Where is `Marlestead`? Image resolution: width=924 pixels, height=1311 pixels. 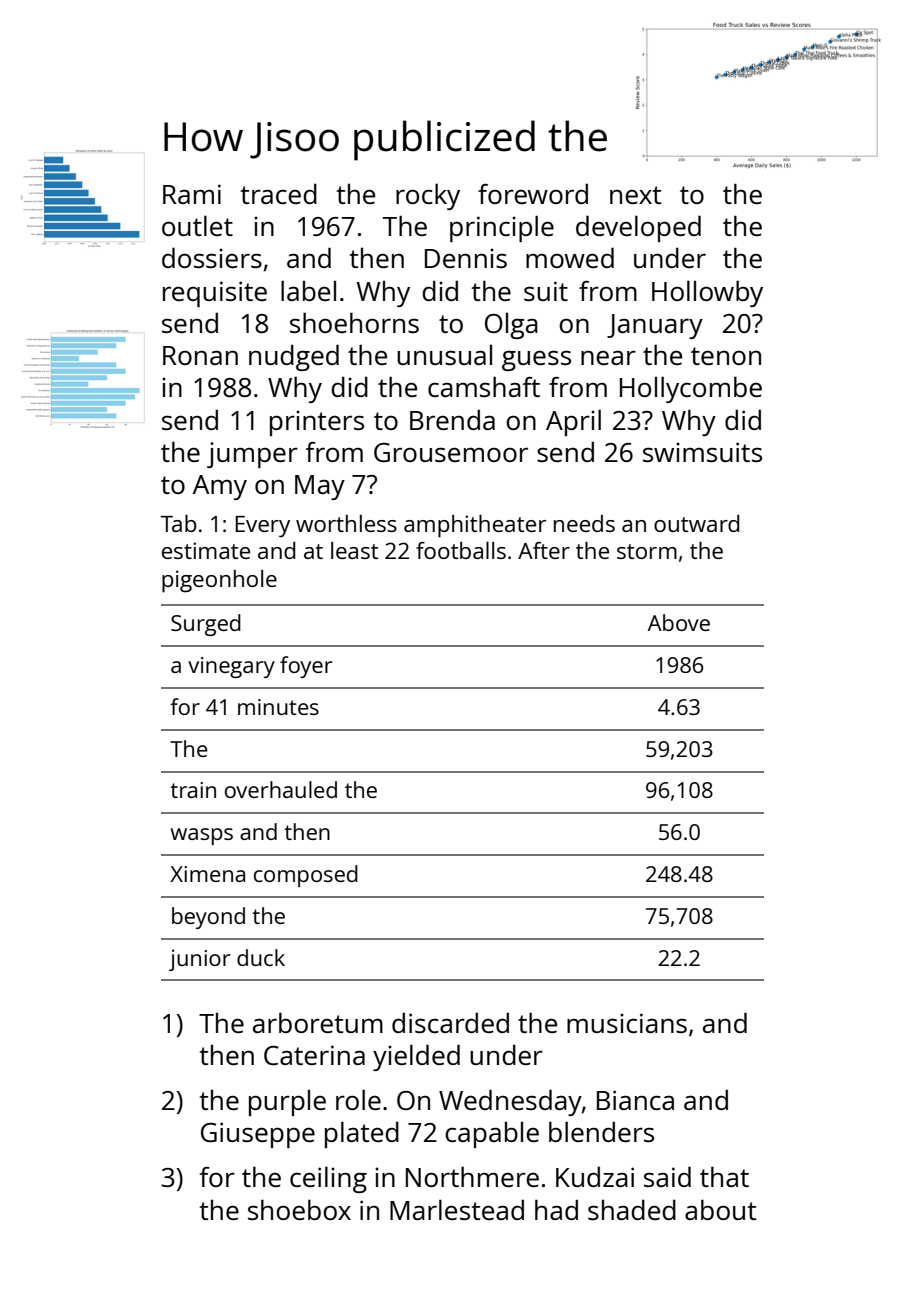 Marlestead is located at coordinates (457, 1209).
